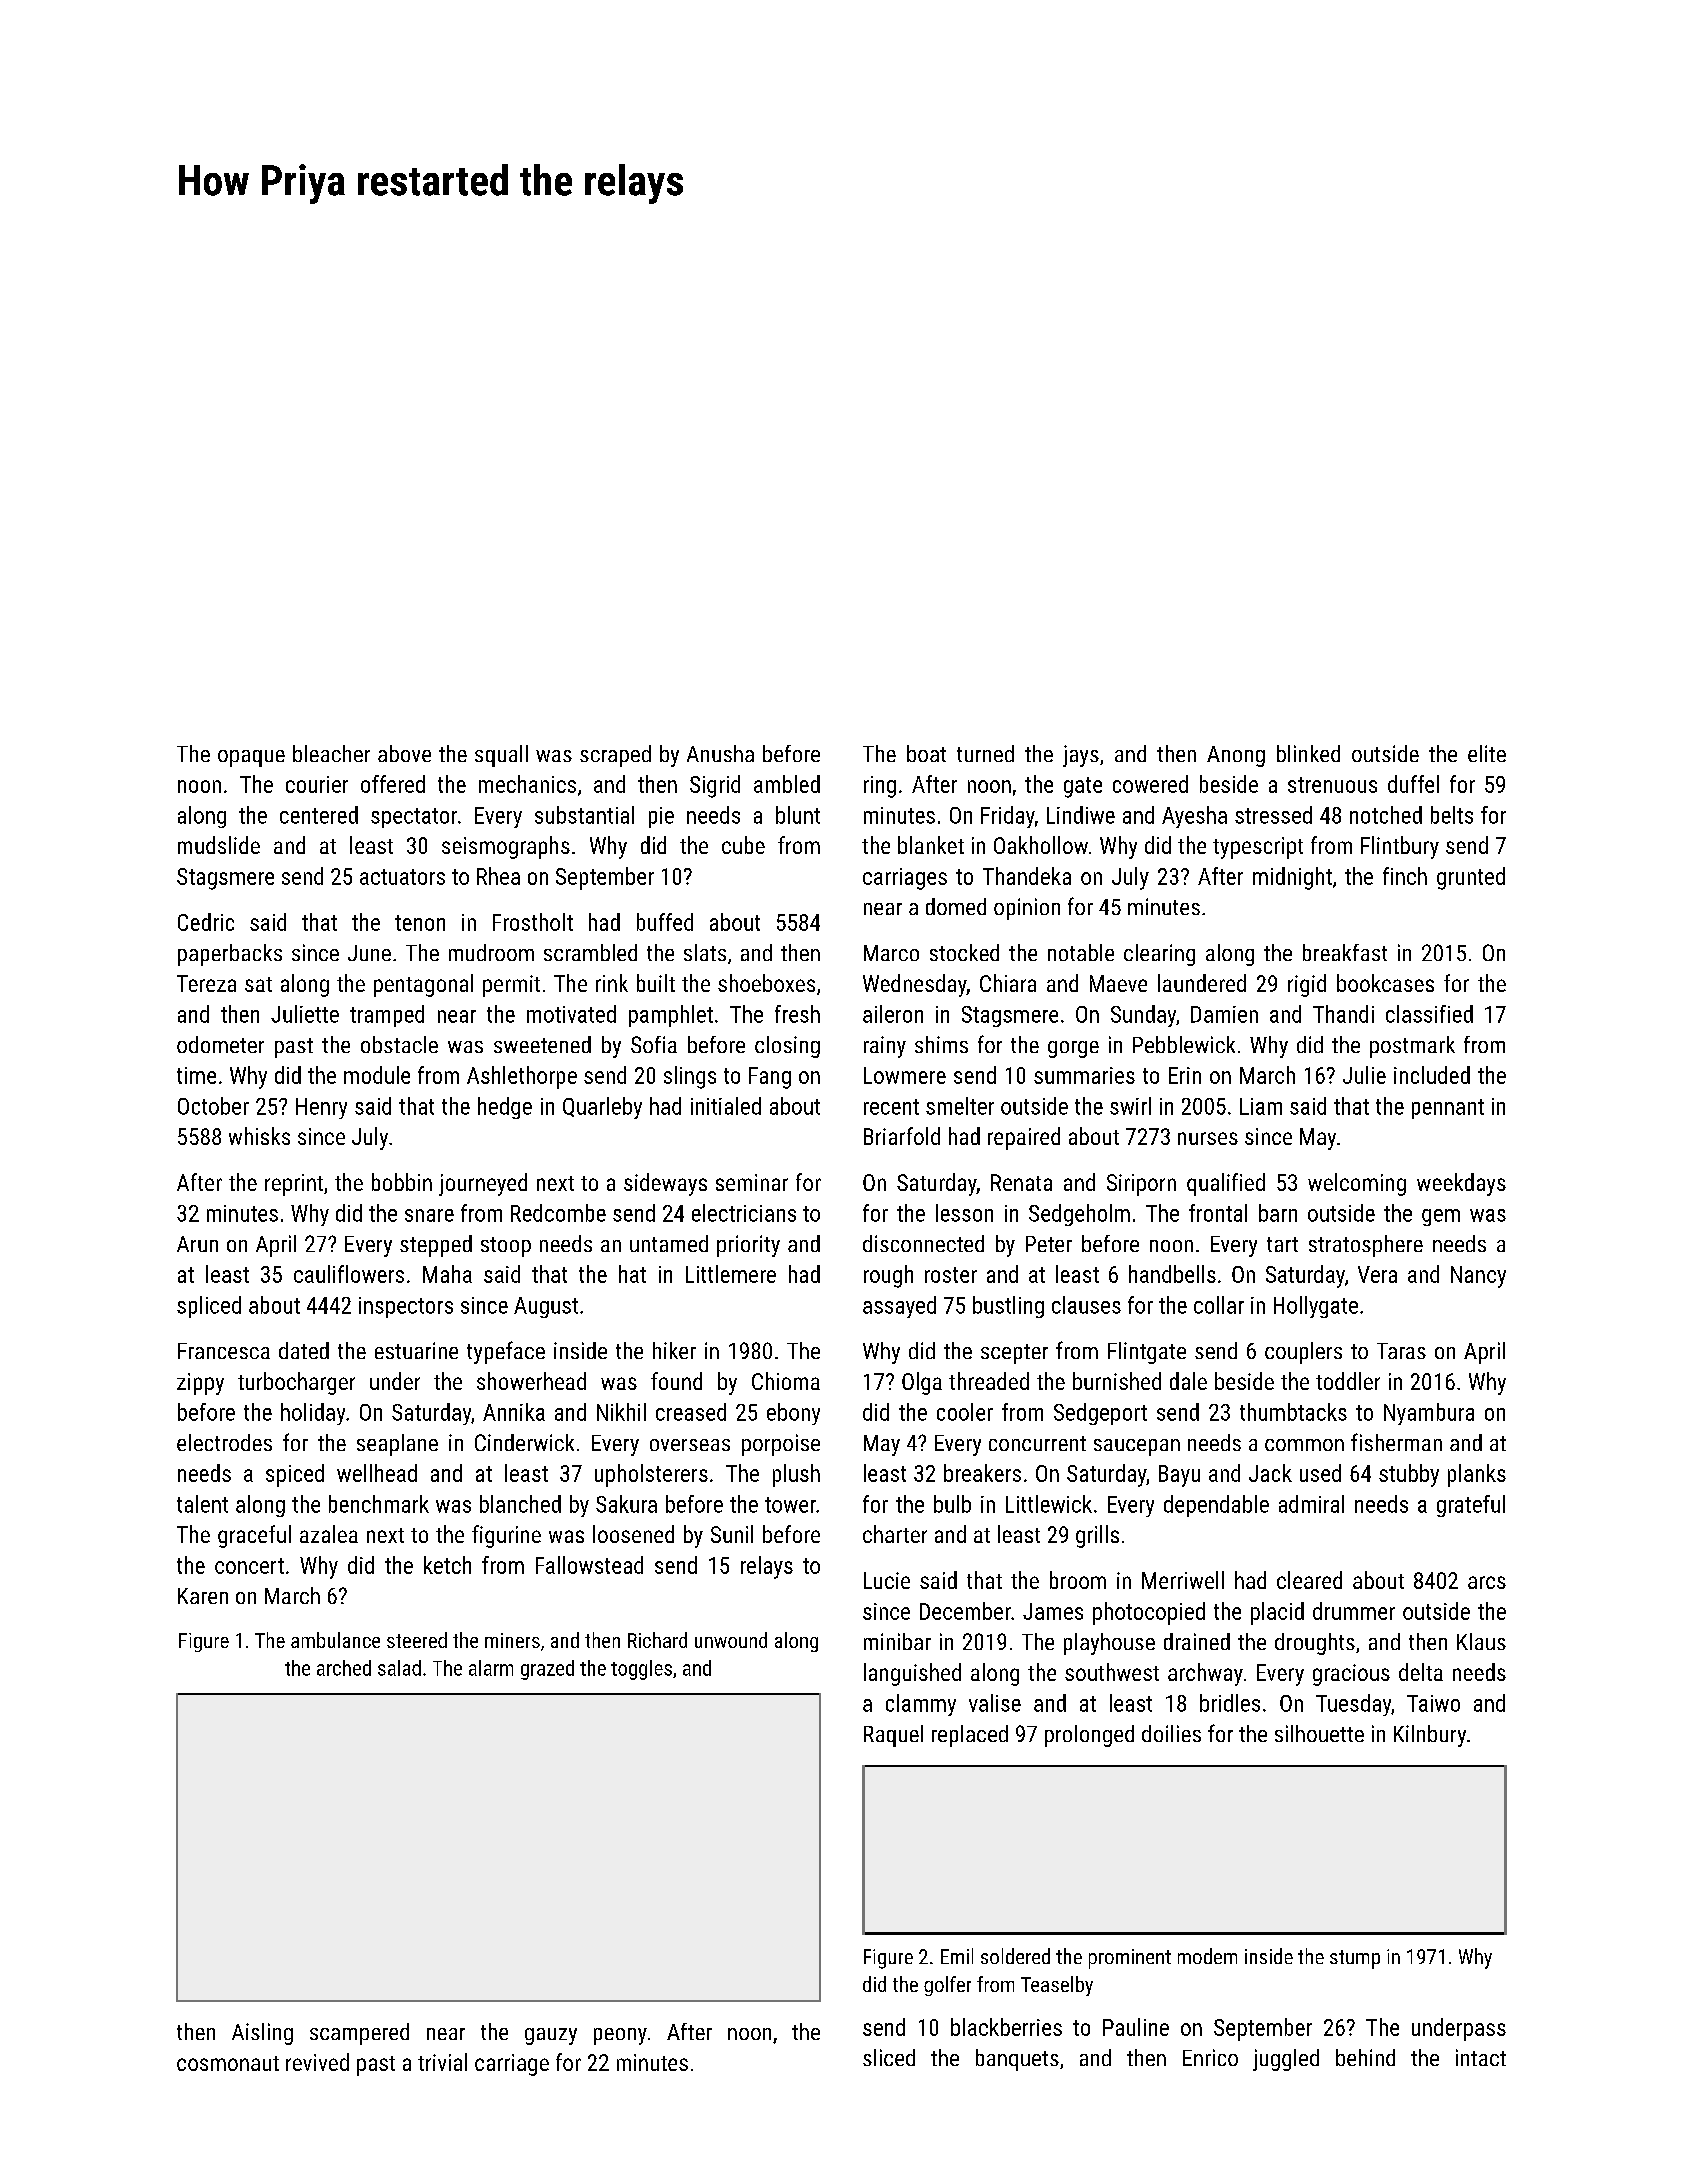  I want to click on replaced, so click(970, 1736).
